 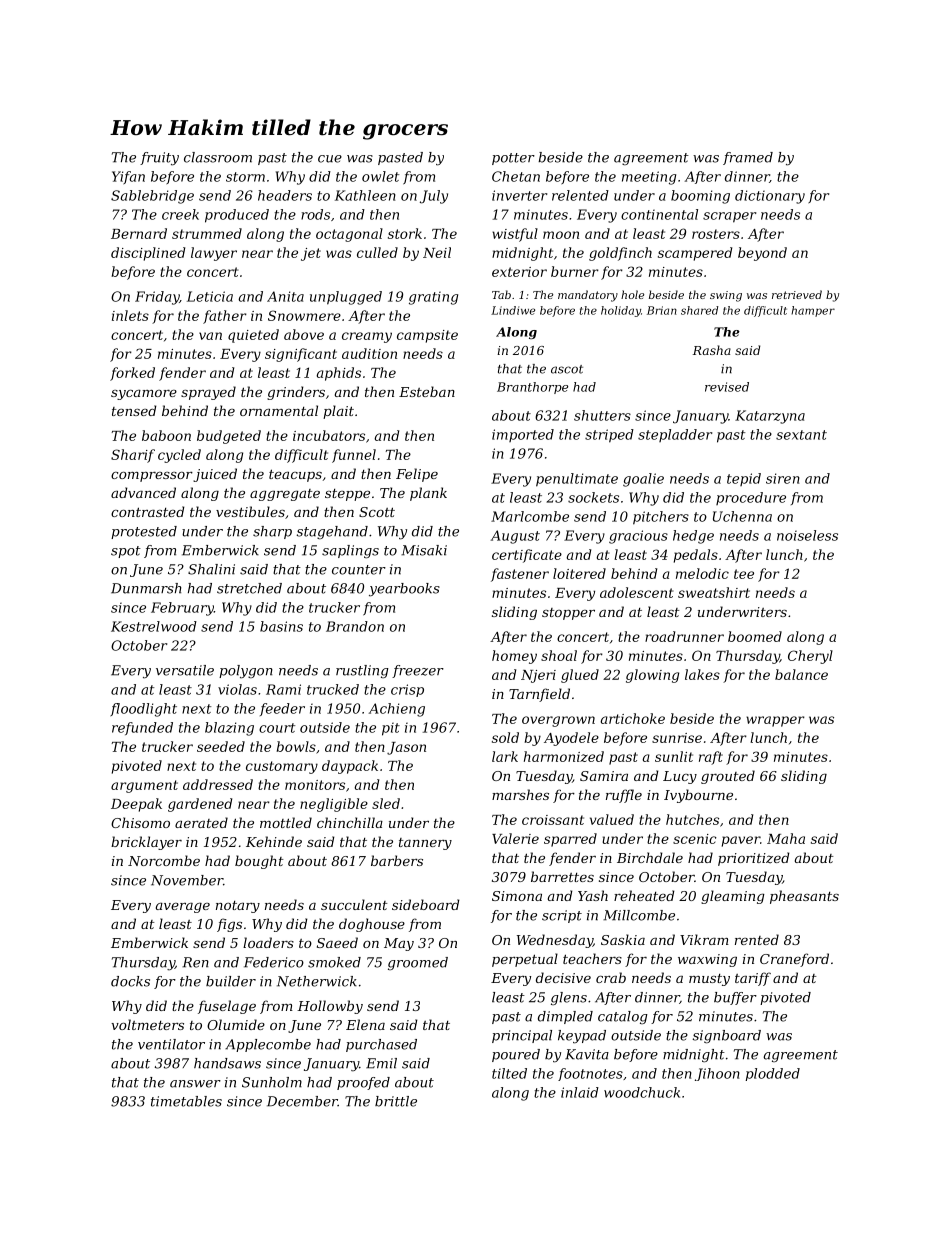 What do you see at coordinates (577, 480) in the screenshot?
I see `penultimate` at bounding box center [577, 480].
